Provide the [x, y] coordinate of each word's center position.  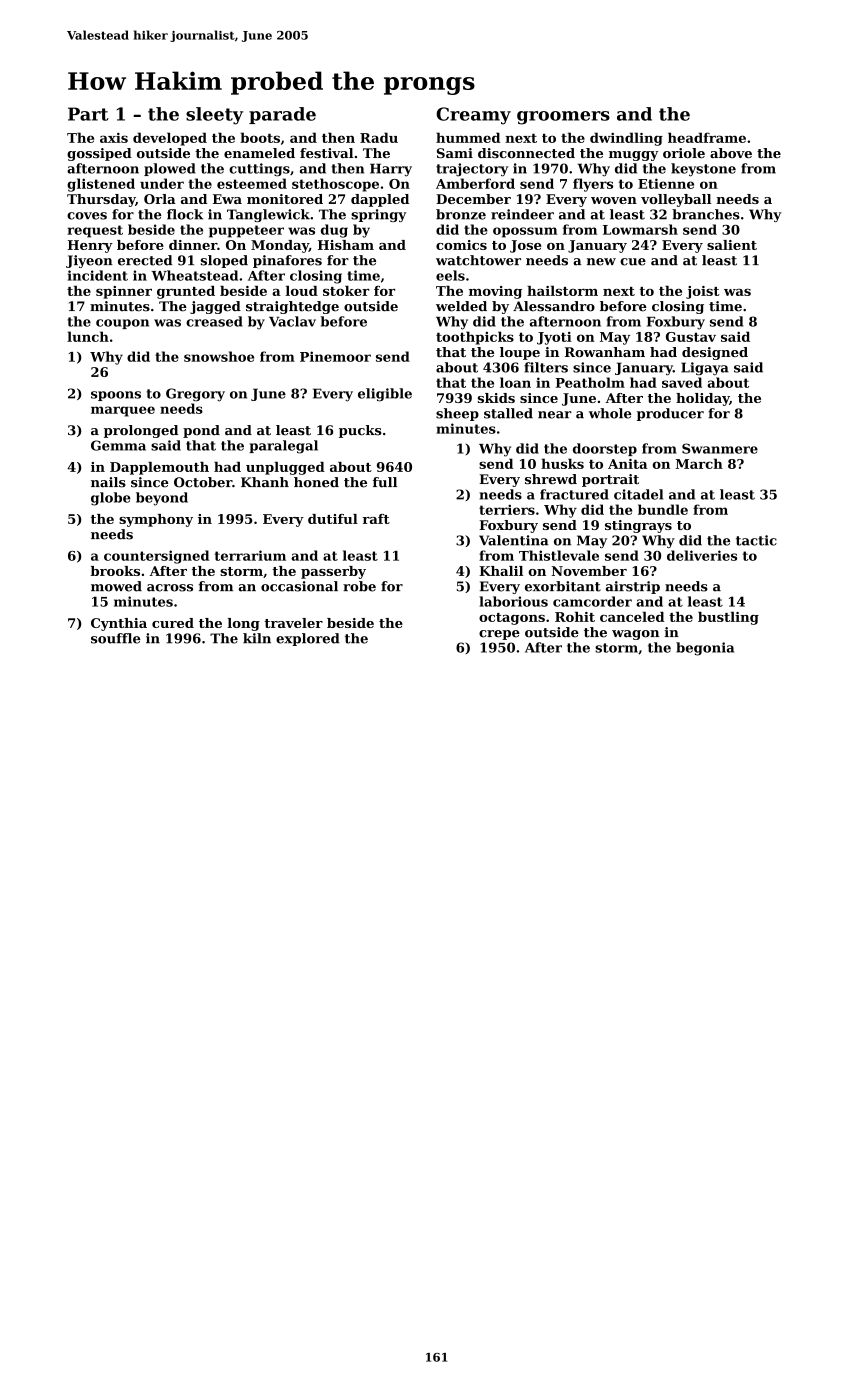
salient [732, 245]
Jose [525, 246]
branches [706, 214]
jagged [215, 307]
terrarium [250, 555]
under [162, 183]
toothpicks [475, 338]
